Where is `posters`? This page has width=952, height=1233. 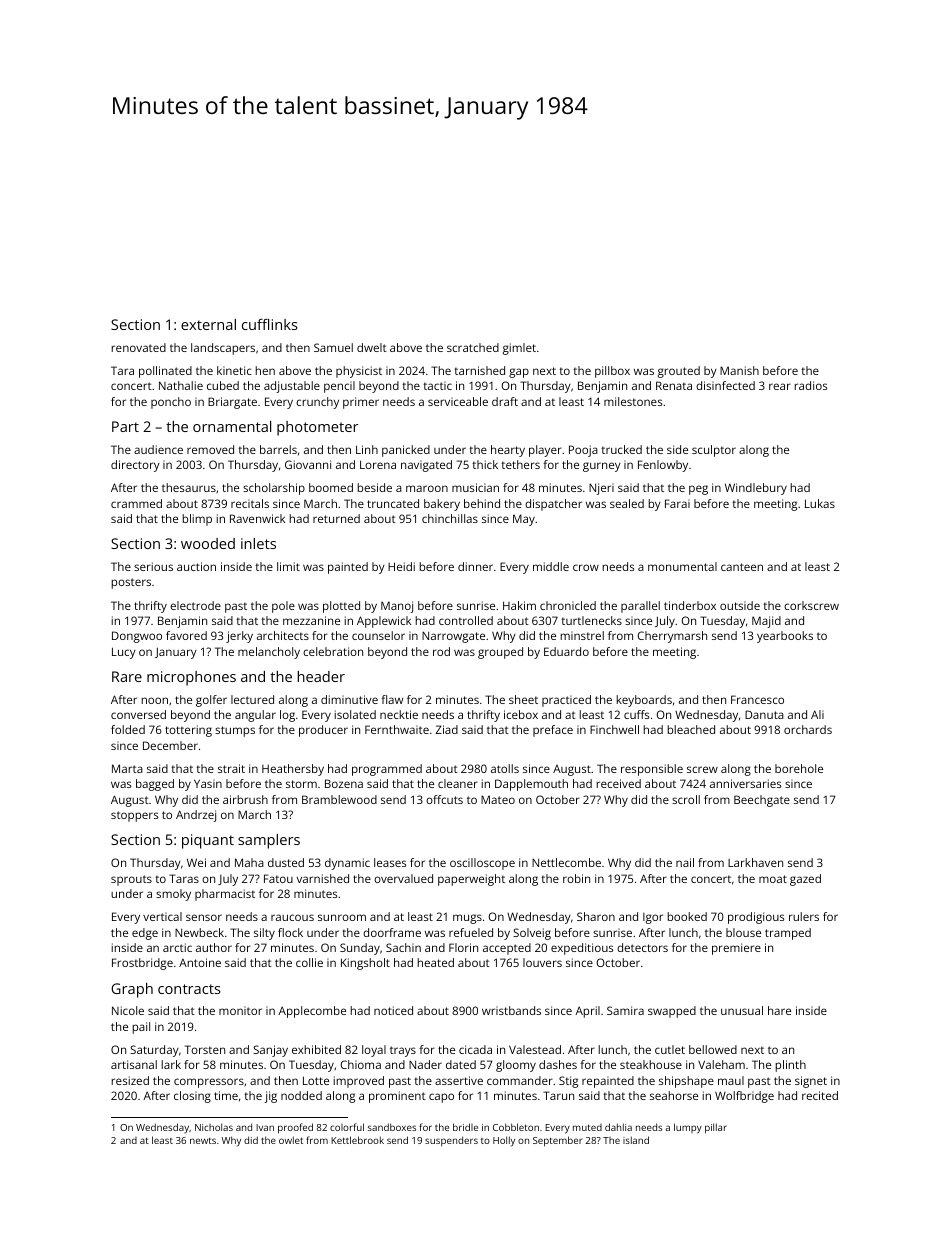
posters is located at coordinates (131, 583).
